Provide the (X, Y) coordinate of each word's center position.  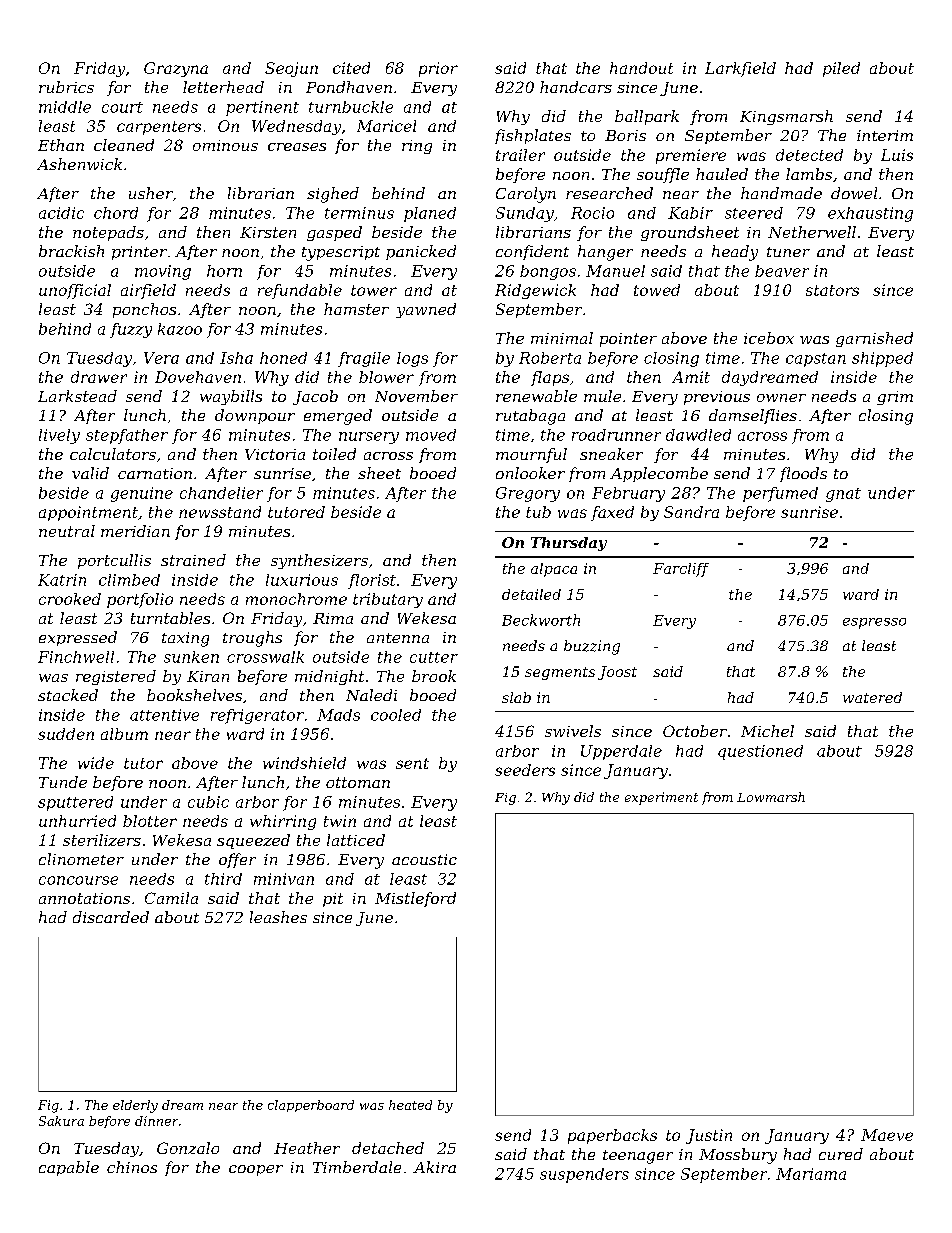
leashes (278, 917)
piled (841, 69)
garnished (874, 339)
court (122, 107)
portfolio (140, 600)
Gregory (528, 494)
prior (438, 69)
